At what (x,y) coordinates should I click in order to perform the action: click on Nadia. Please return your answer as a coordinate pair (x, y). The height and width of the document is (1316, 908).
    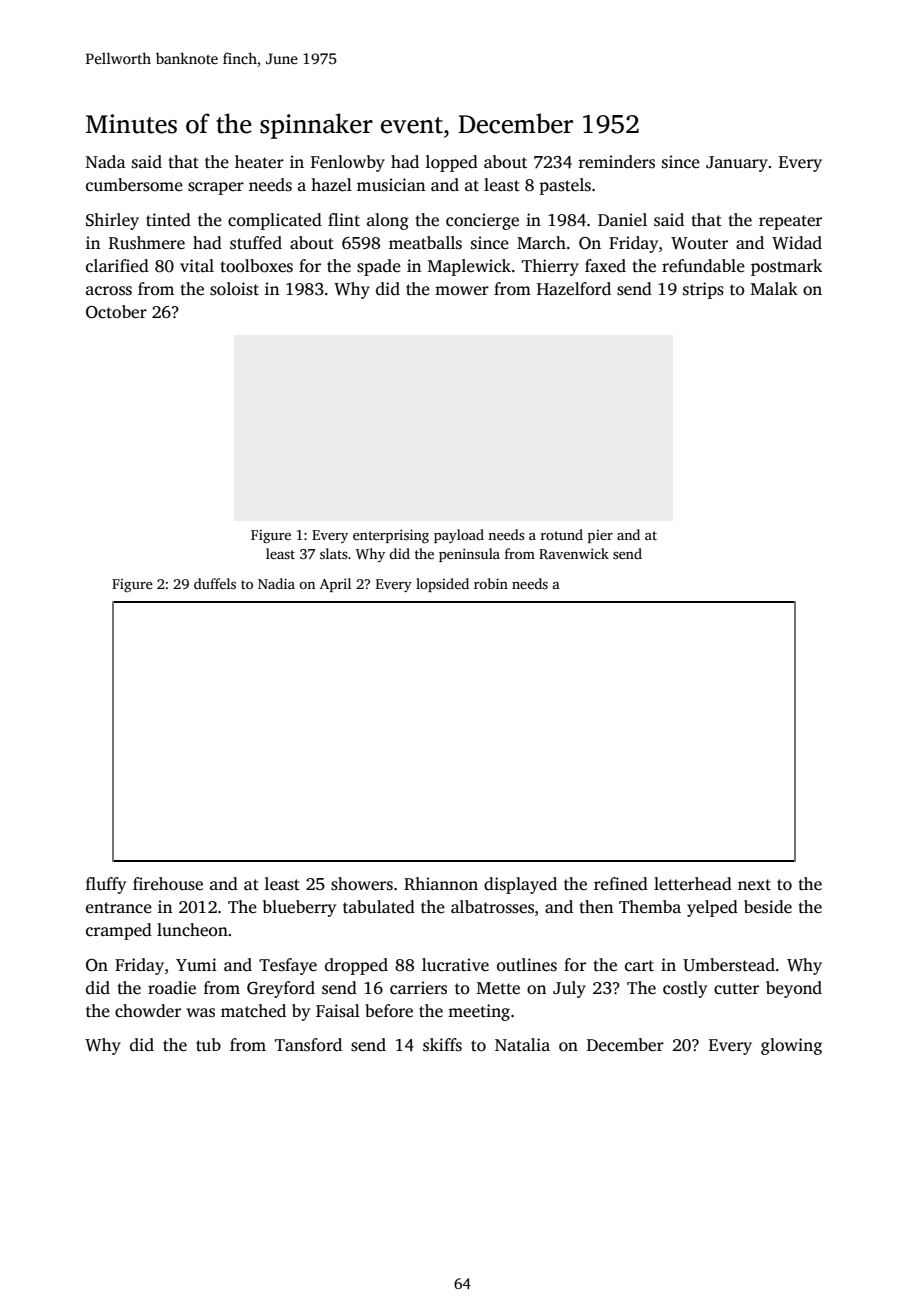
    Looking at the image, I should click on (276, 583).
